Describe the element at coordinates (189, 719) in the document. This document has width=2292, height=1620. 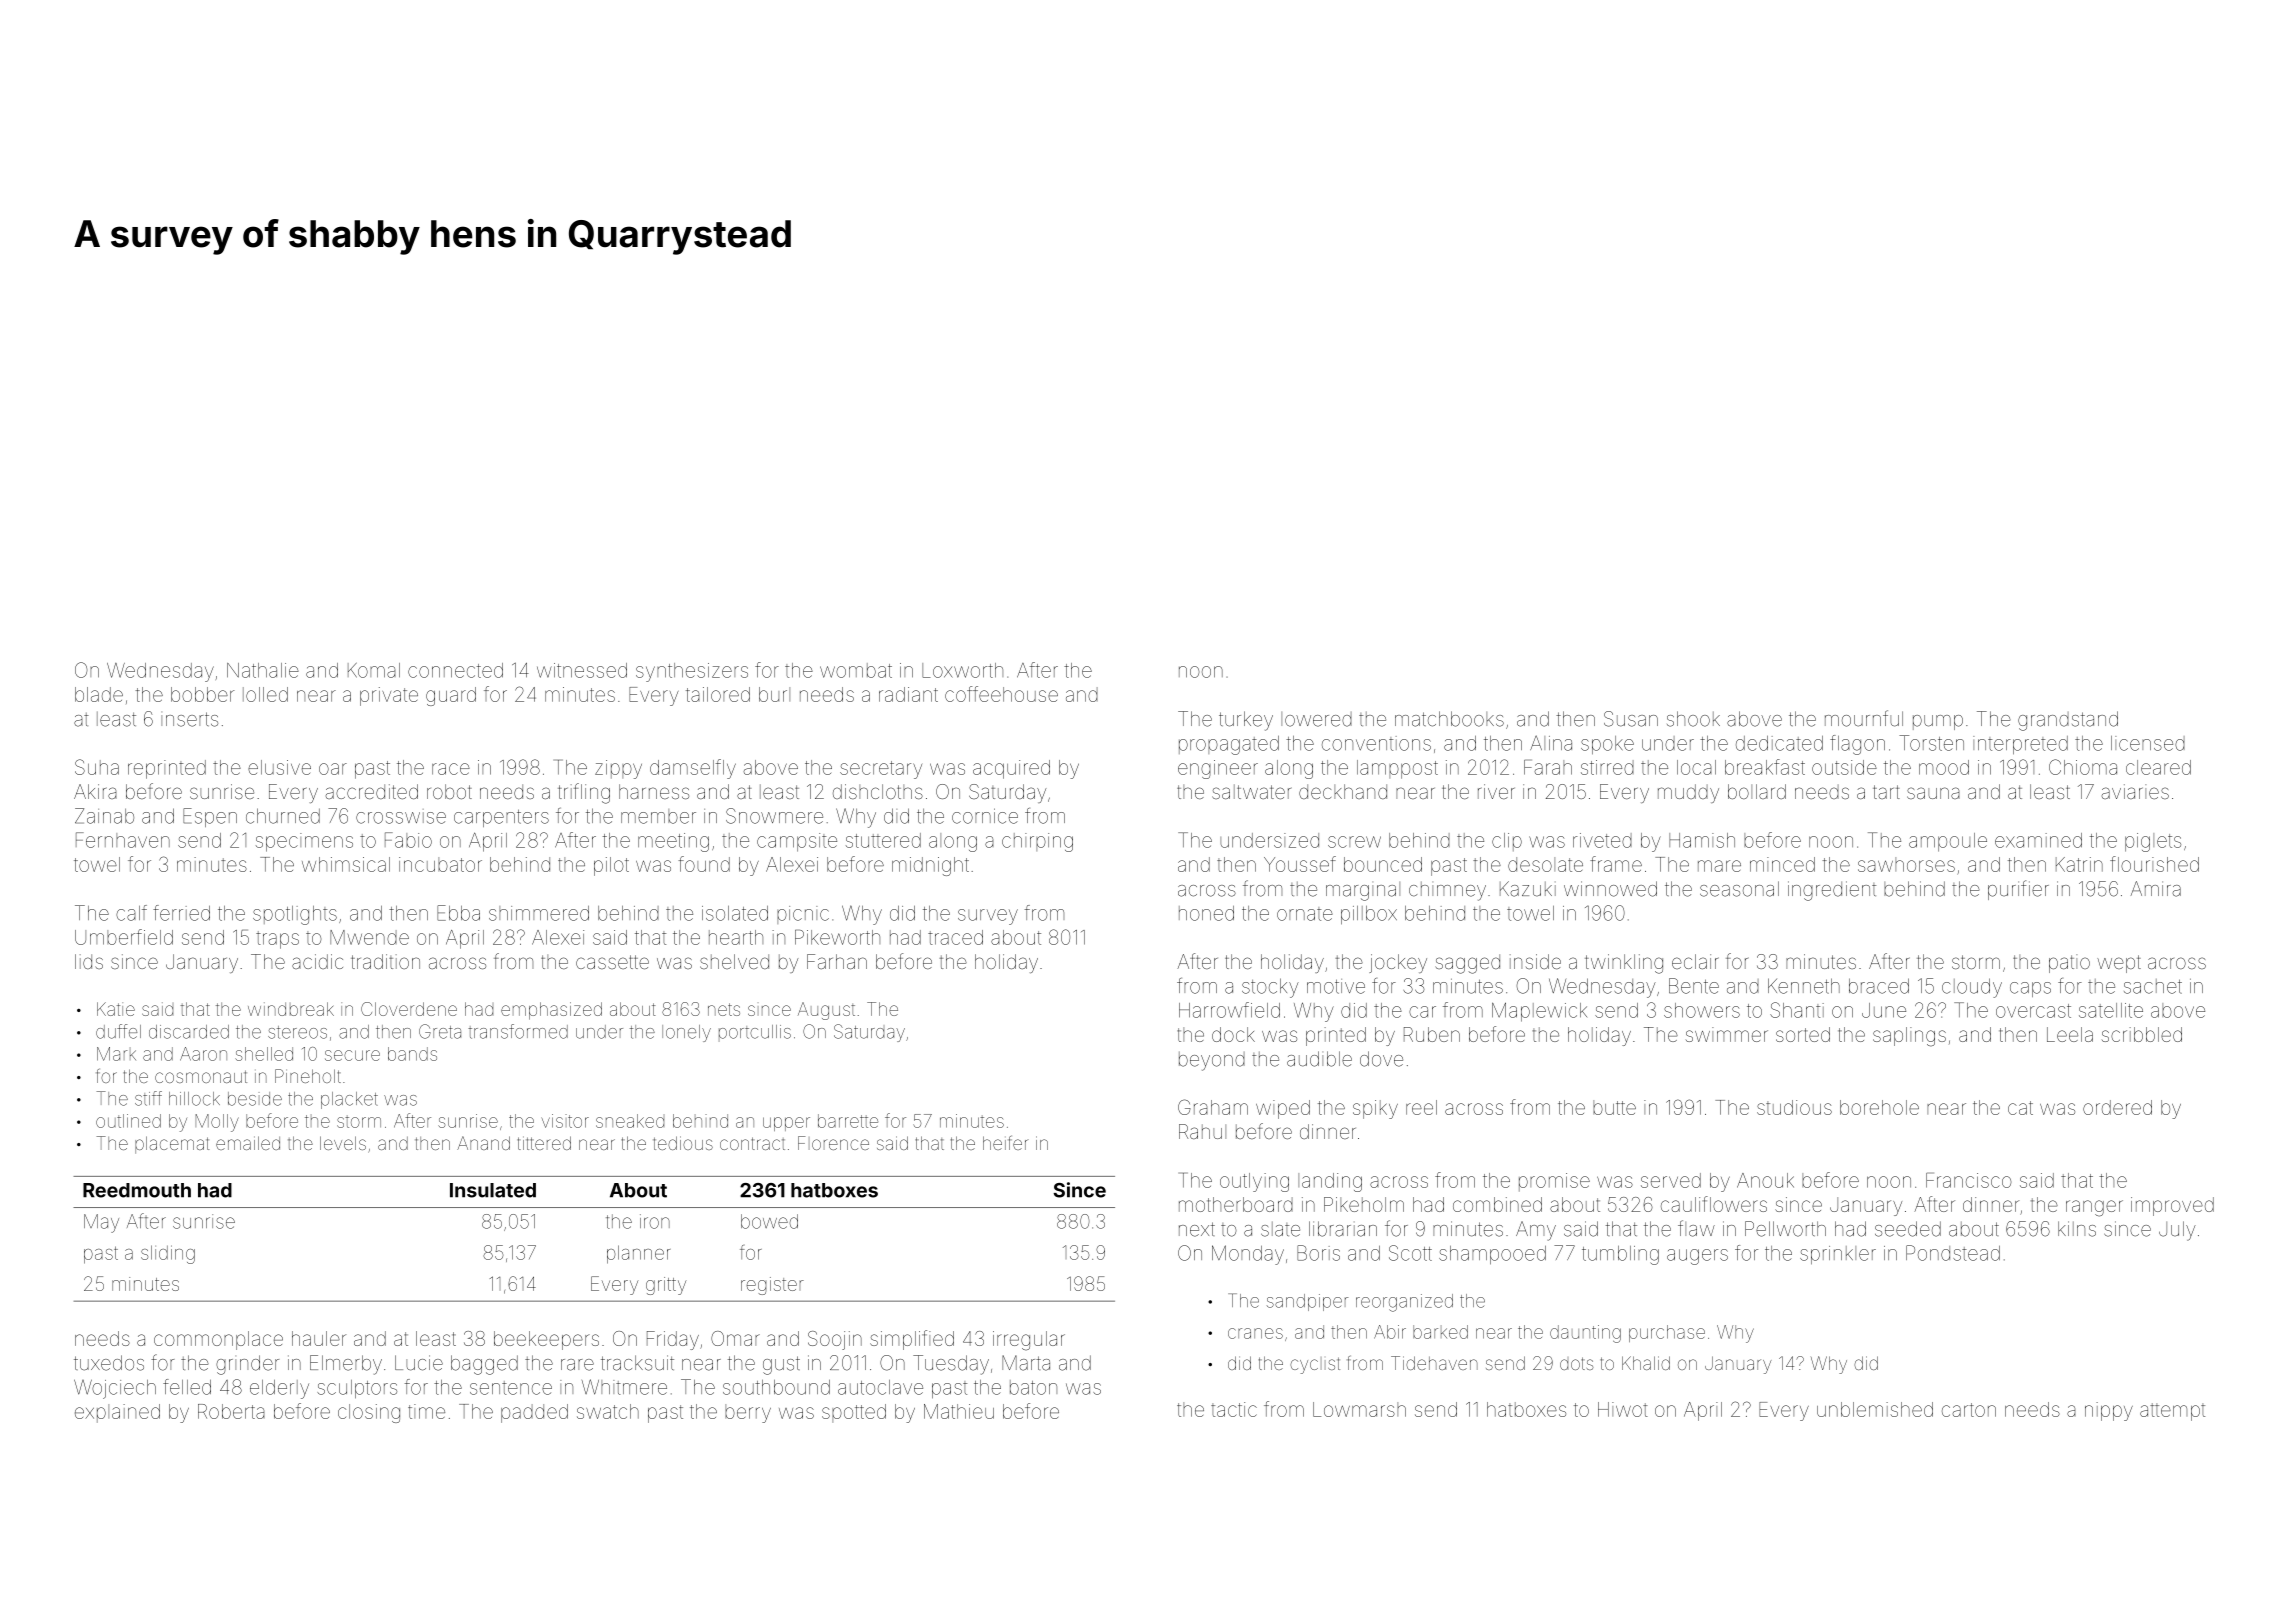
I see `inserts` at that location.
